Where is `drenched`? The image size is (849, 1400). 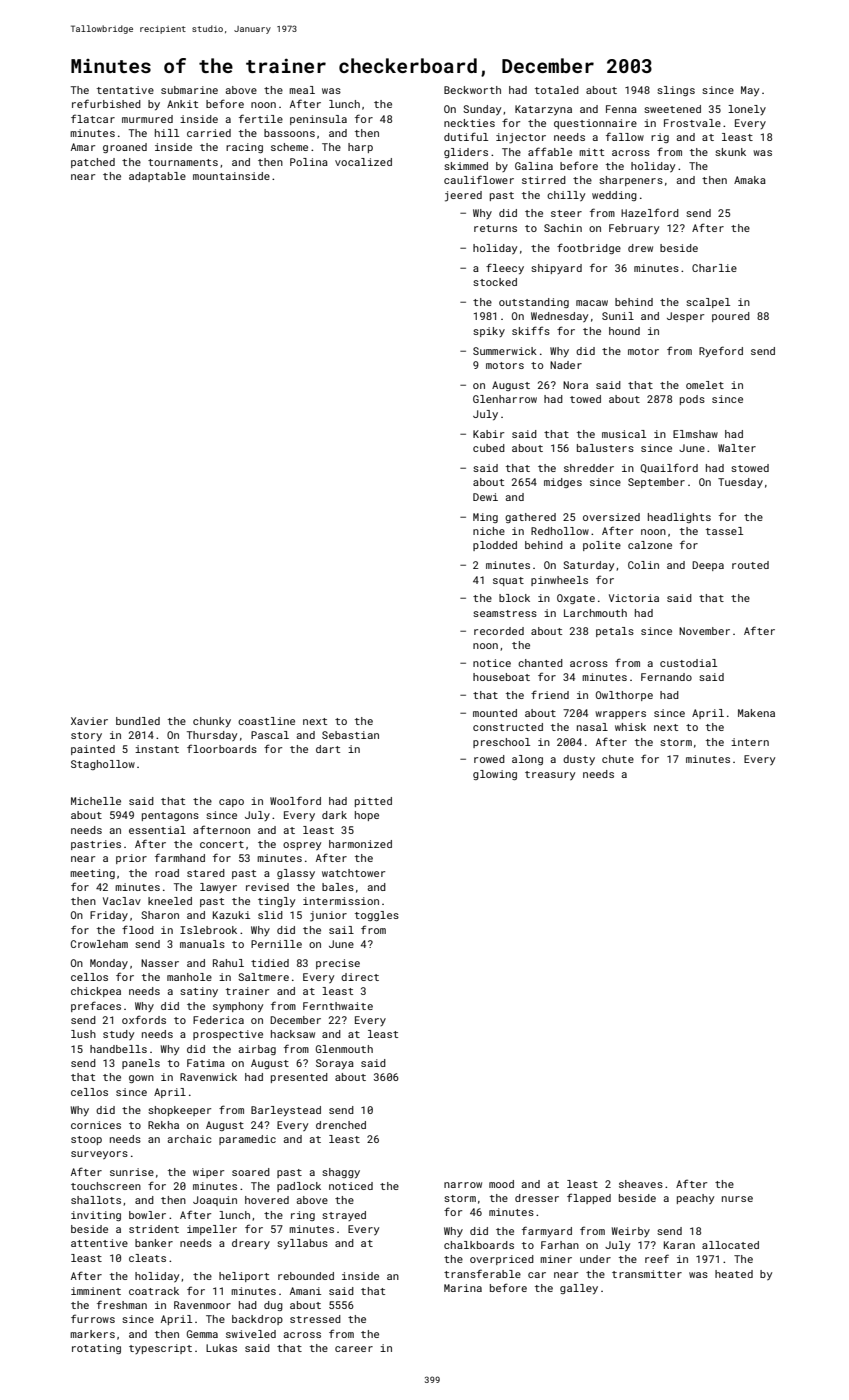 drenched is located at coordinates (341, 1125).
